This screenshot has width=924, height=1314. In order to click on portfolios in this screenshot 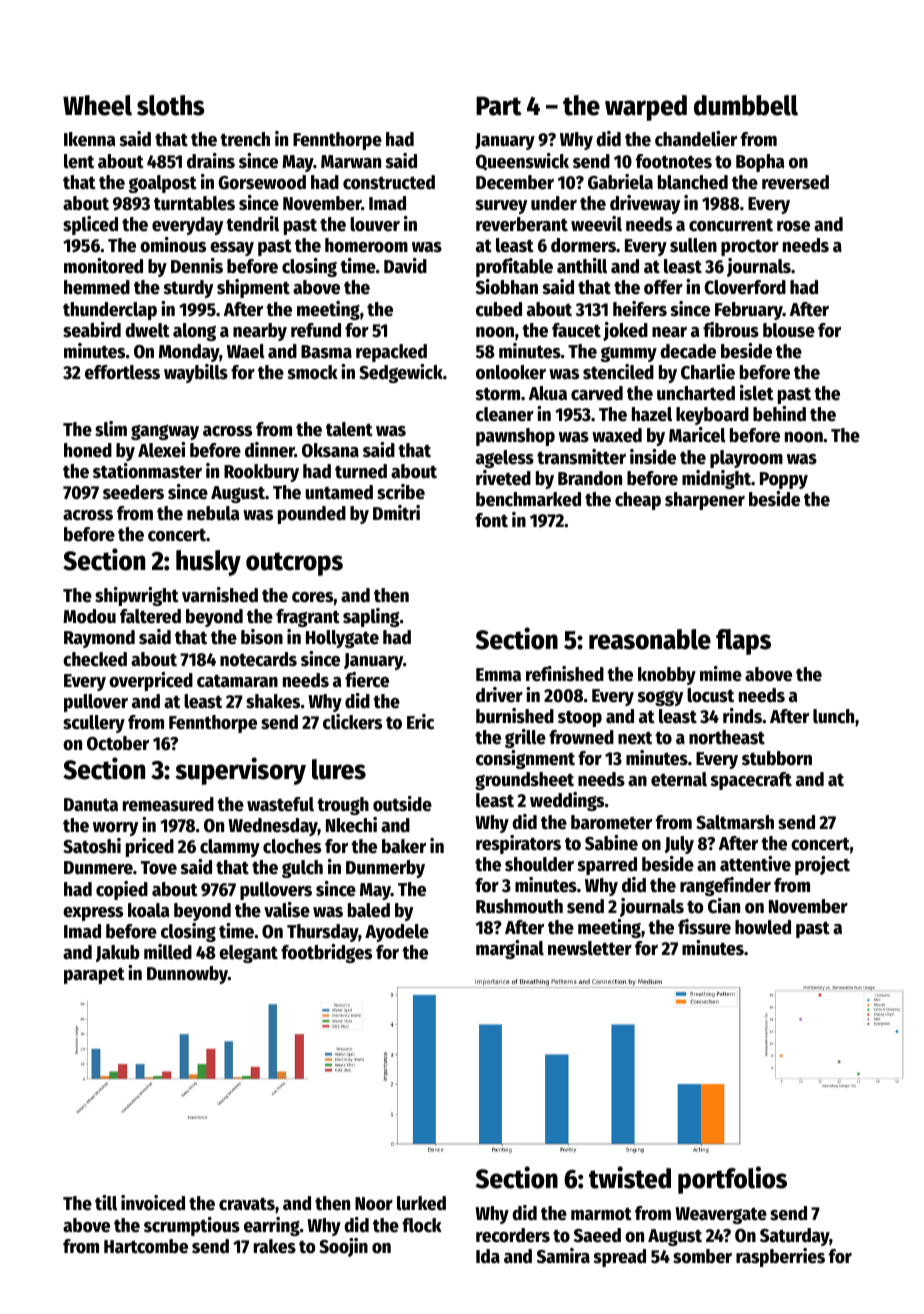, I will do `click(732, 1180)`.
